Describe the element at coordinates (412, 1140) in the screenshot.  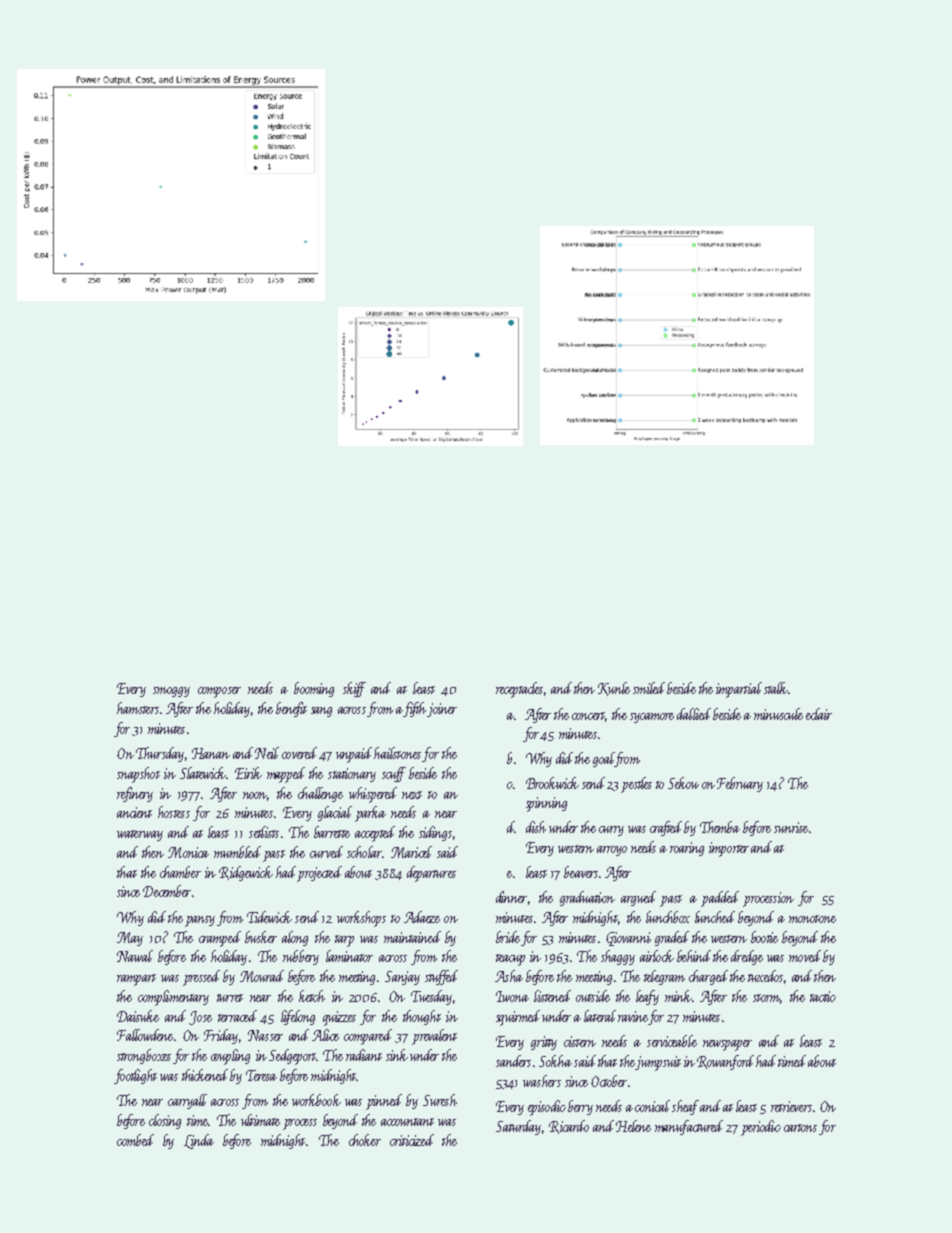
I see `criticized` at that location.
